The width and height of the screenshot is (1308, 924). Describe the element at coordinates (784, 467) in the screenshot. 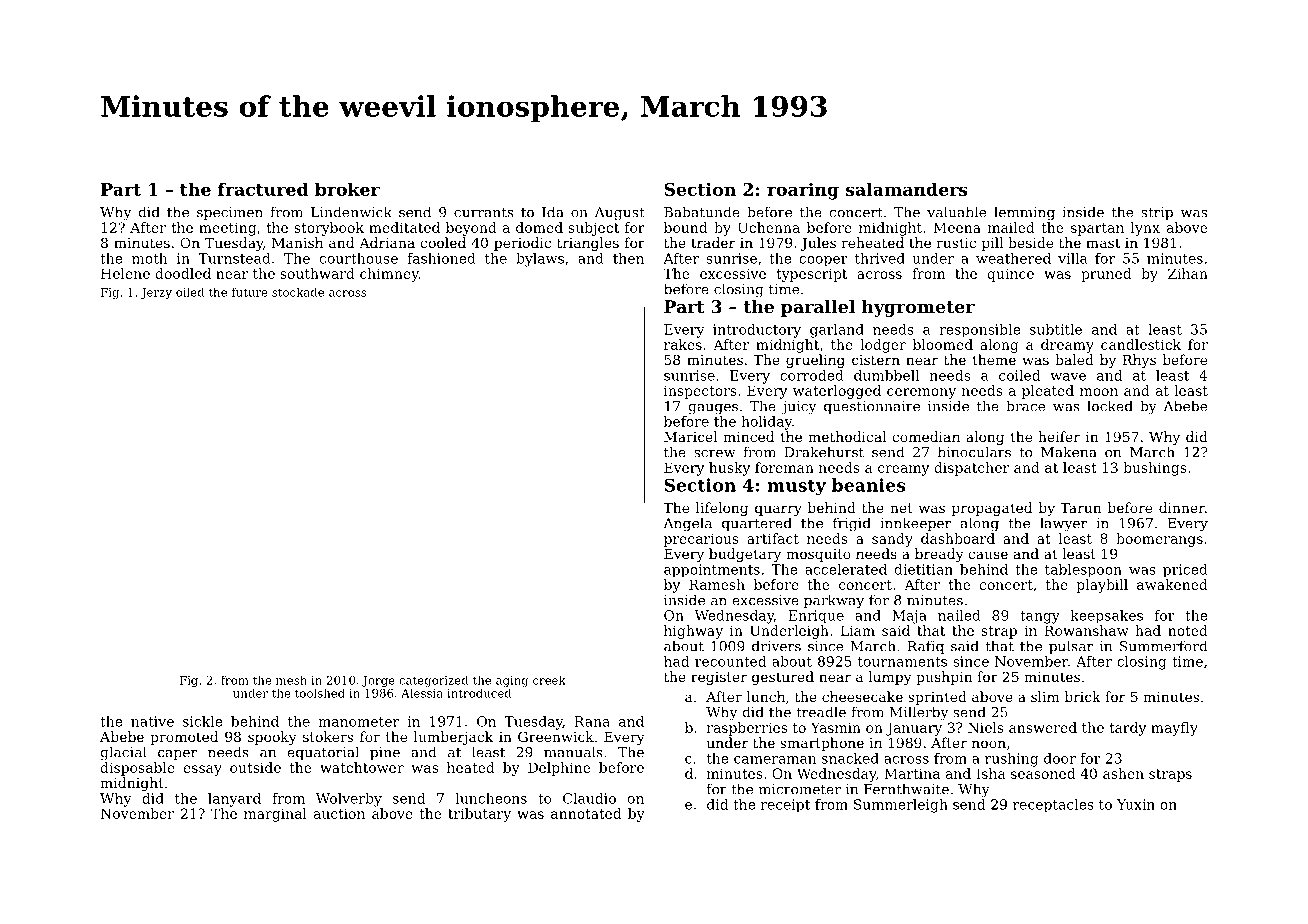

I see `foreman` at that location.
